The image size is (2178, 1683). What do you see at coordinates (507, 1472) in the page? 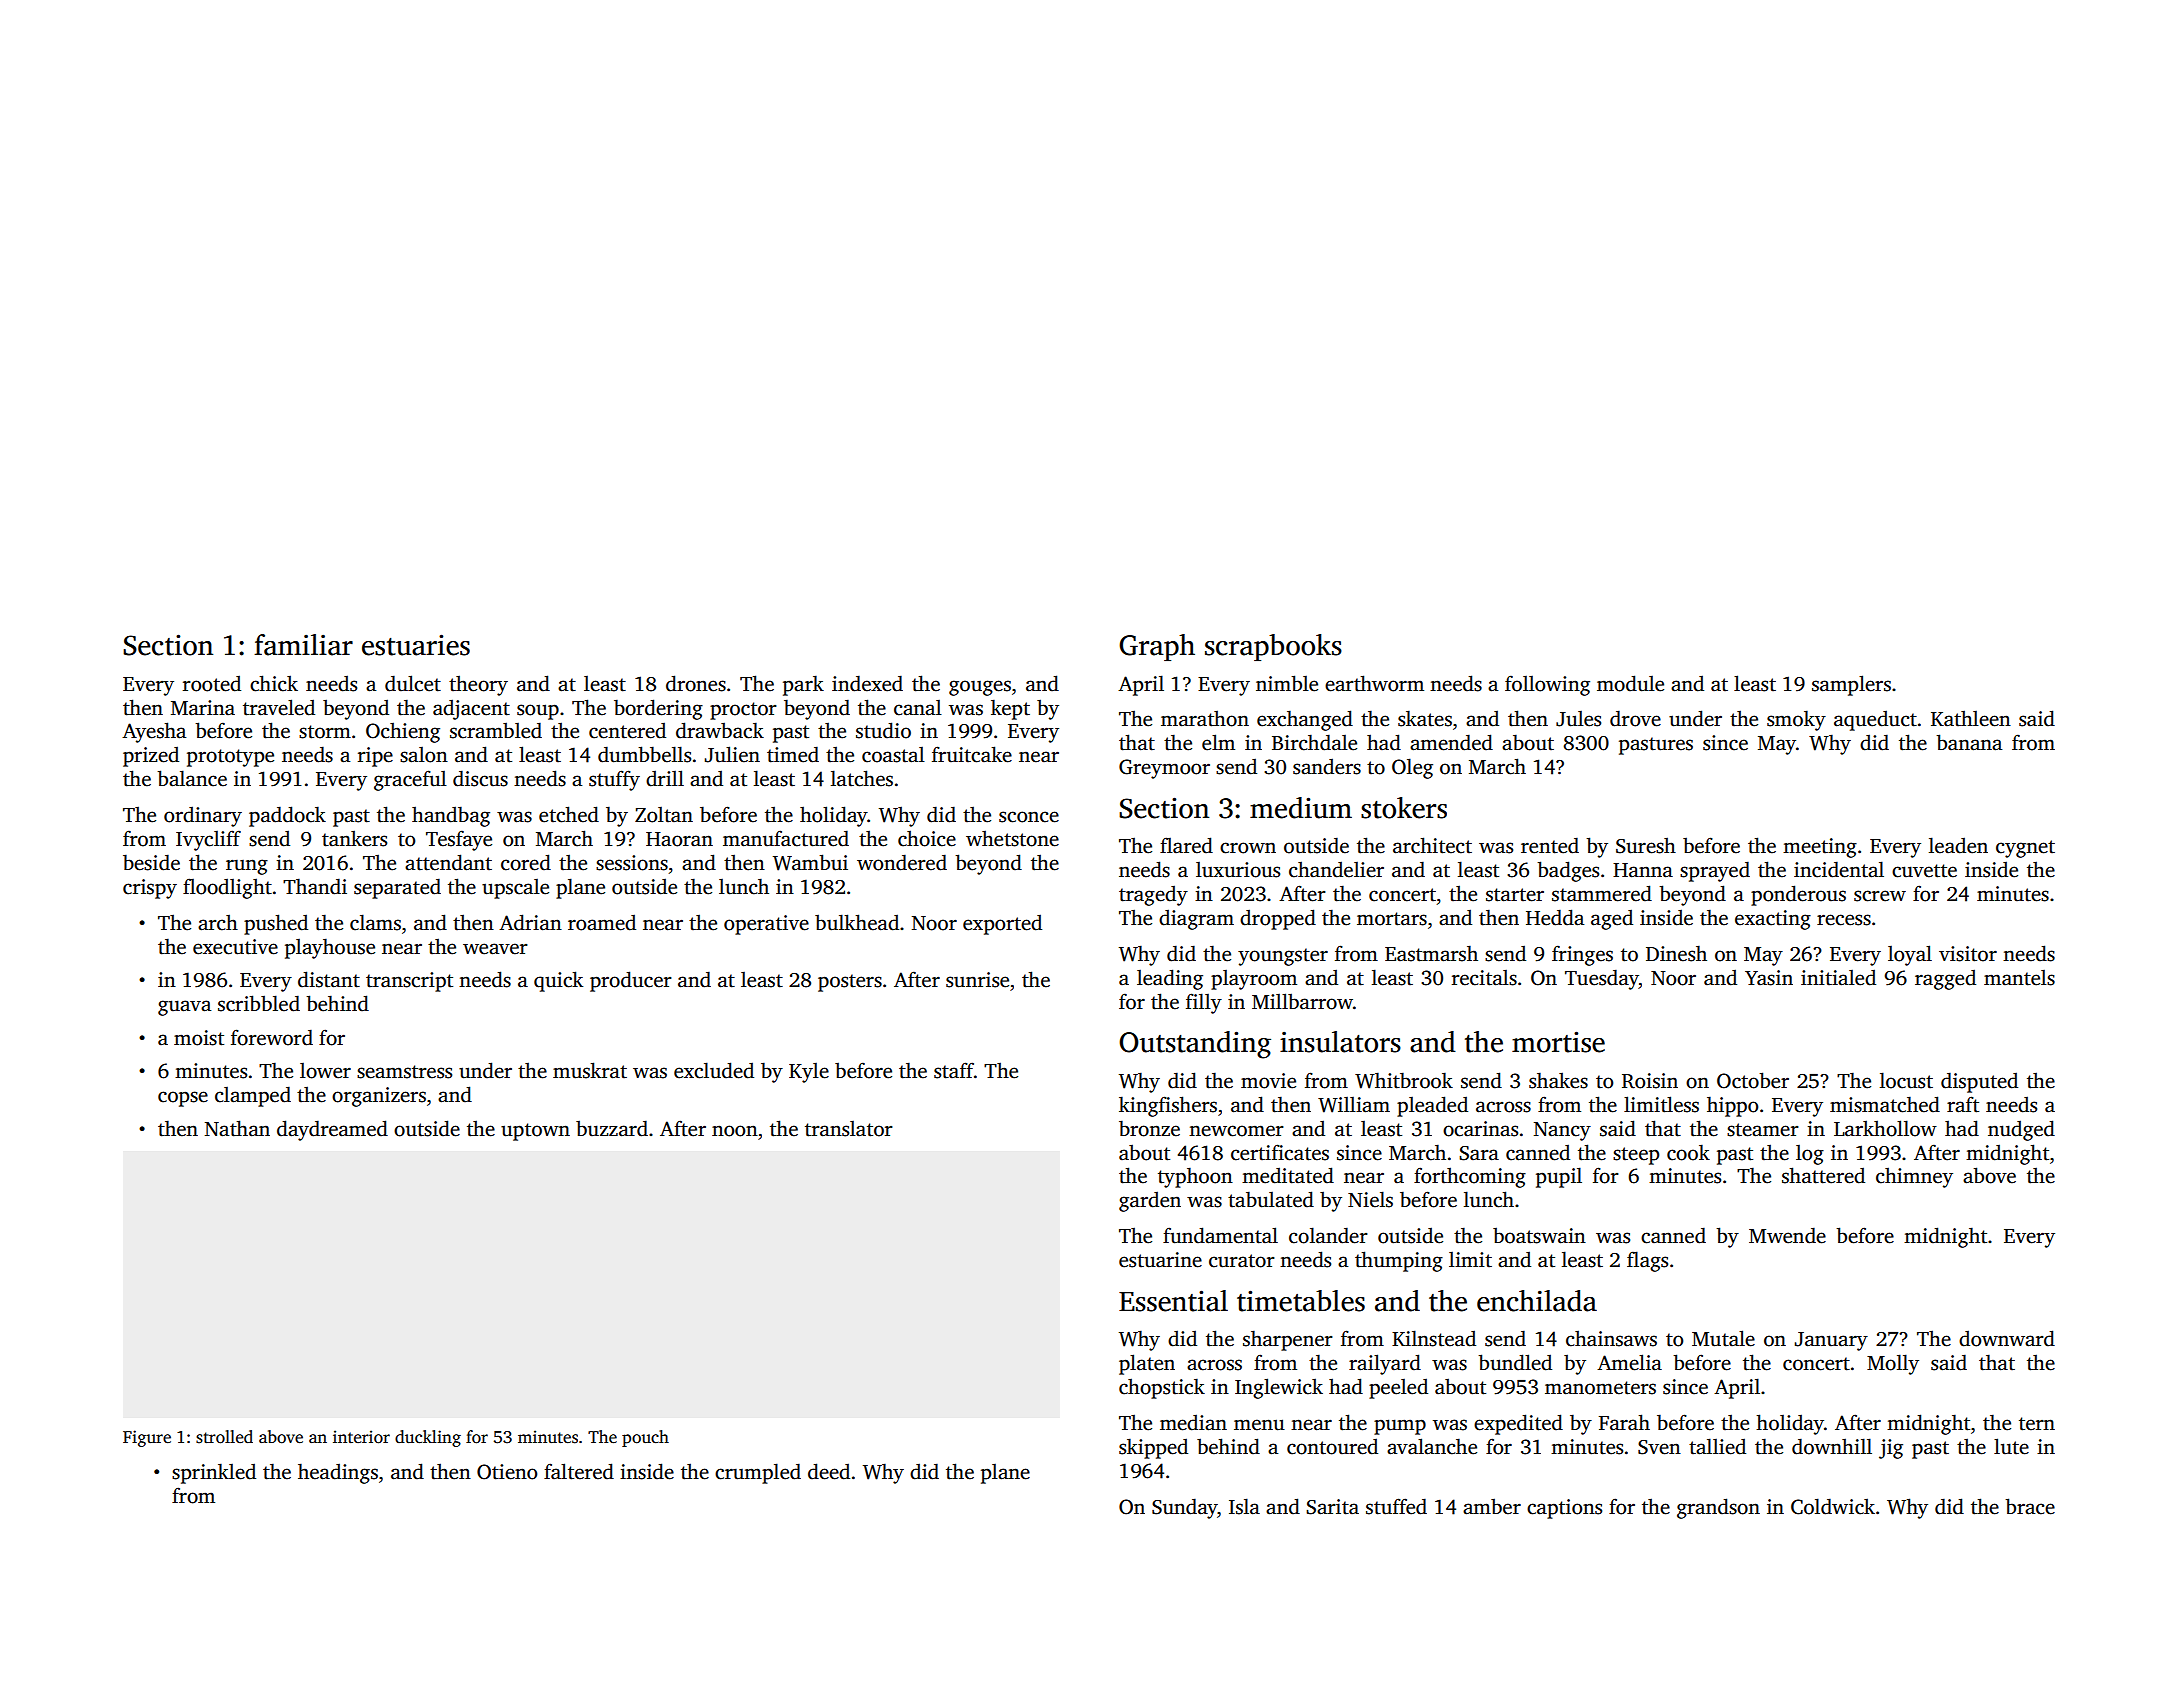
I see `Otieno` at bounding box center [507, 1472].
